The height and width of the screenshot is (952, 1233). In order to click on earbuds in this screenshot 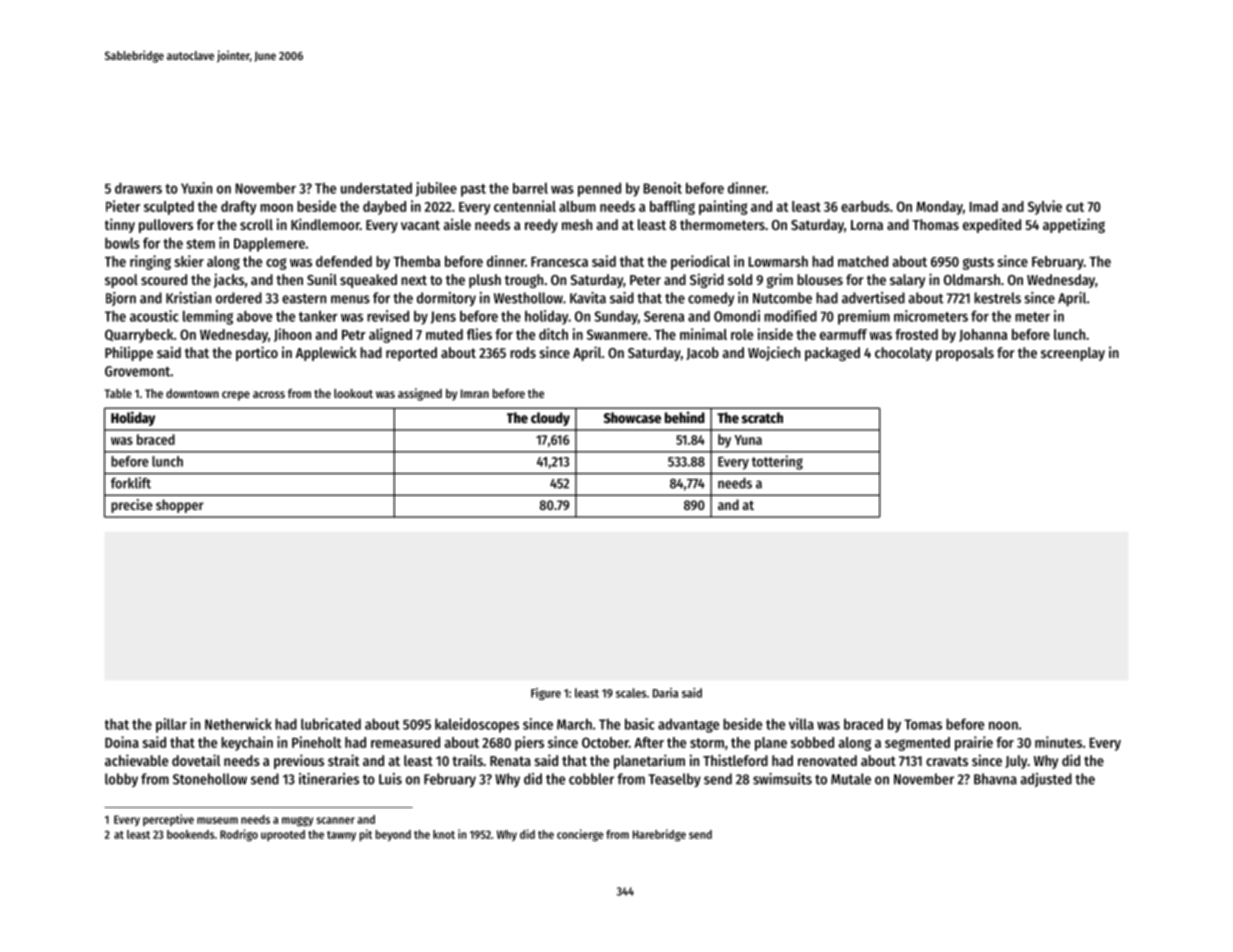, I will do `click(865, 206)`.
